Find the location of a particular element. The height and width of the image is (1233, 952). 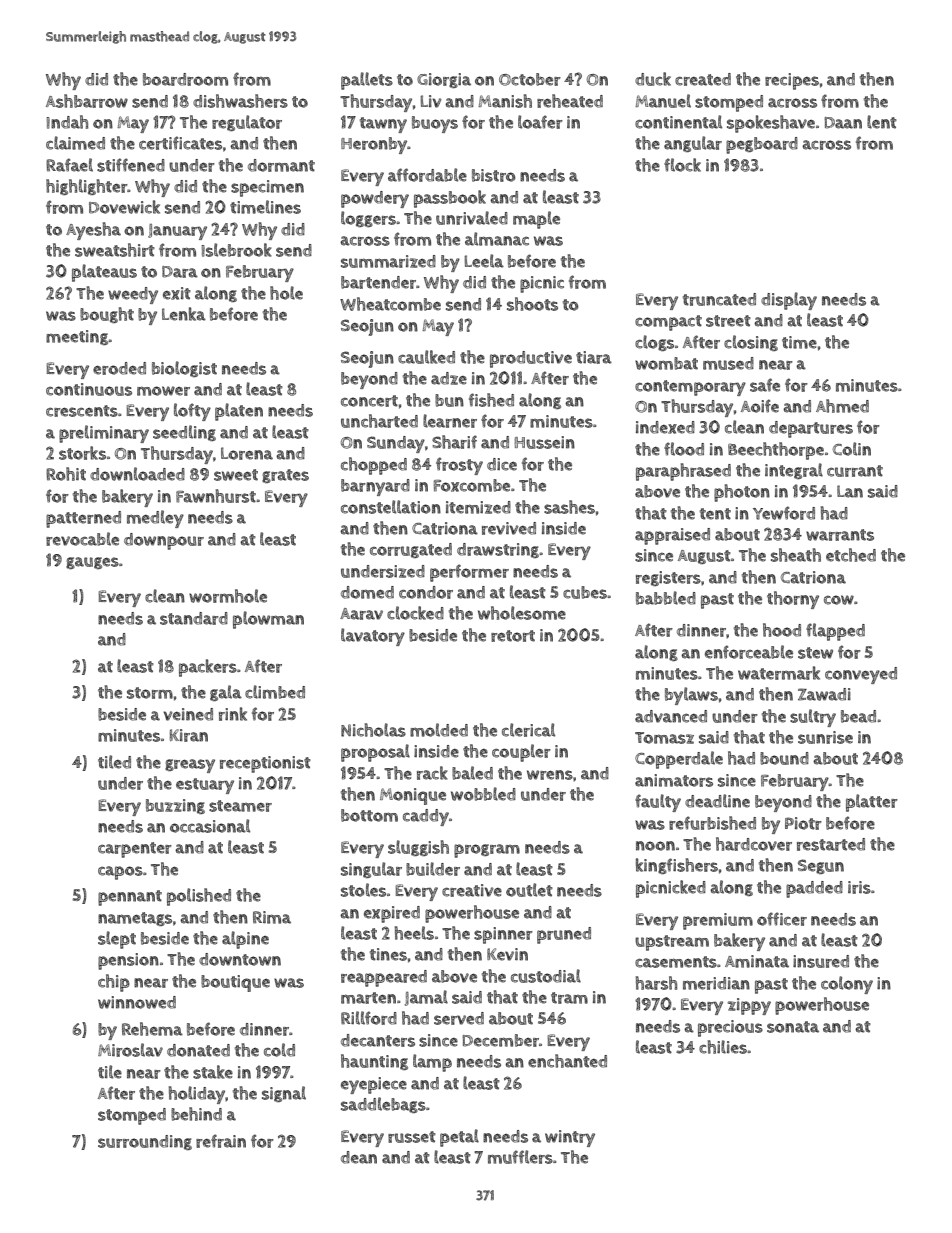

specimen is located at coordinates (267, 188).
